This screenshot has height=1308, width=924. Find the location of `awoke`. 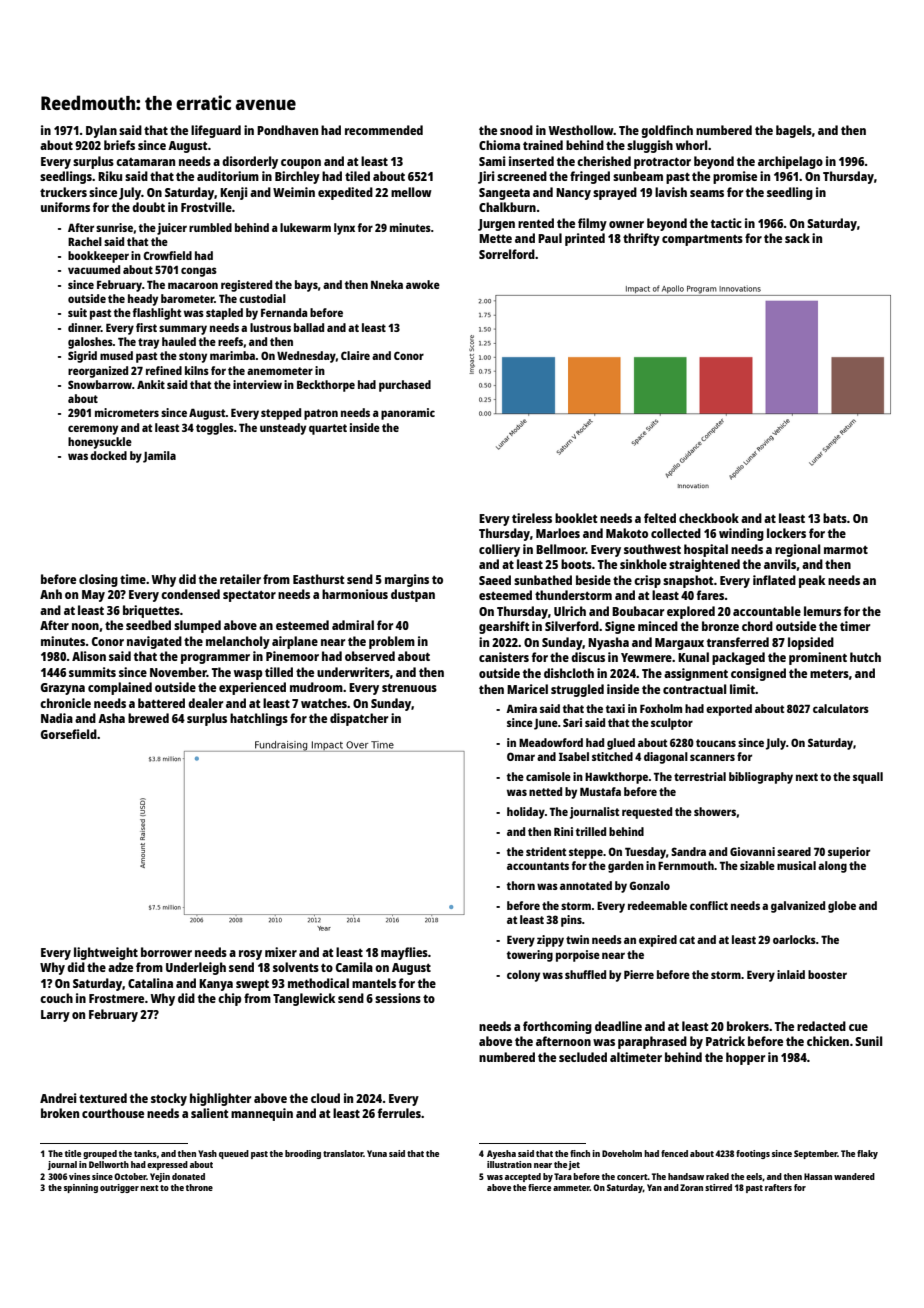

awoke is located at coordinates (423, 284).
